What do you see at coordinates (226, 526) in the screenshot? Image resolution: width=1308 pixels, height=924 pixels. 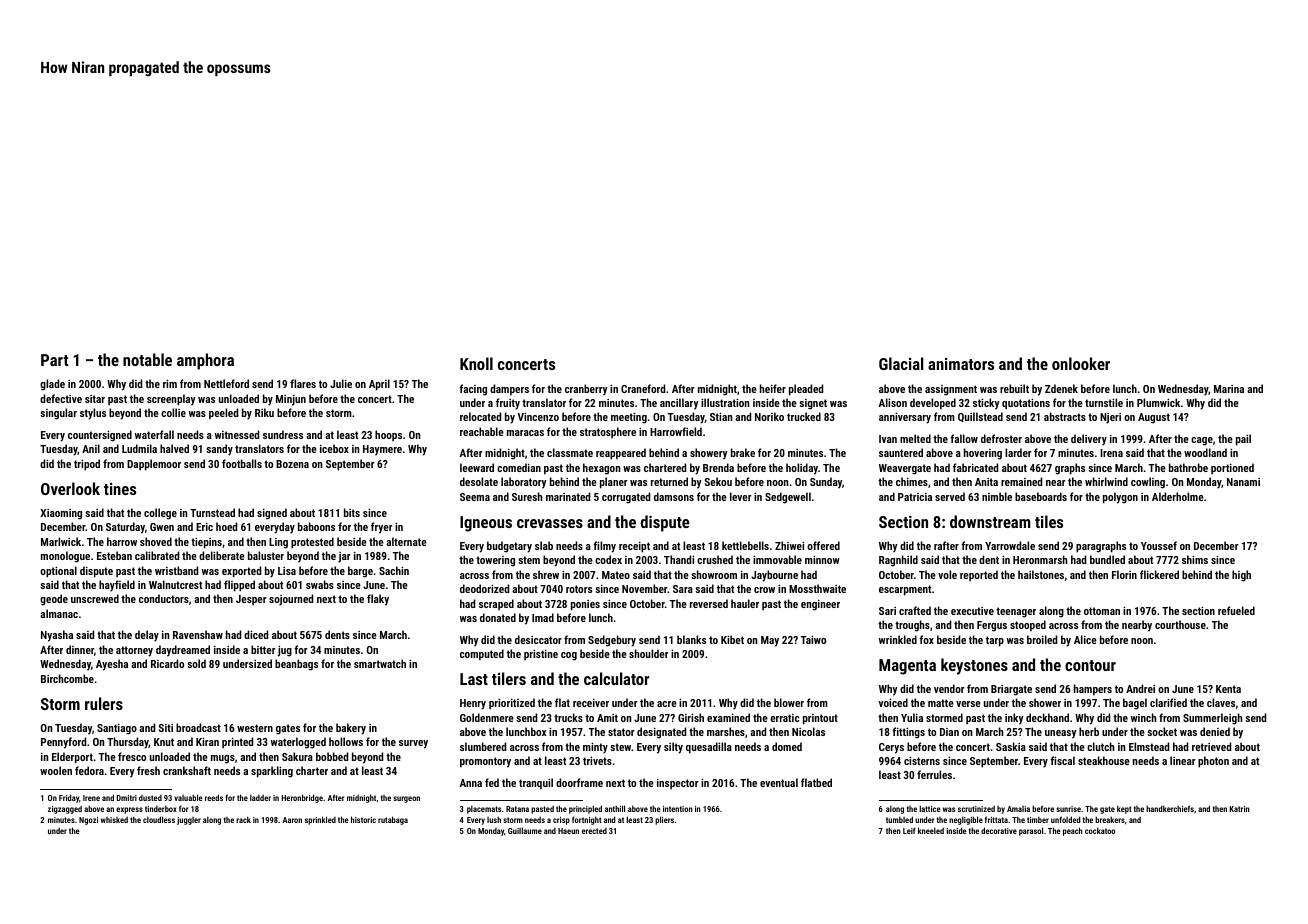 I see `hoed` at bounding box center [226, 526].
